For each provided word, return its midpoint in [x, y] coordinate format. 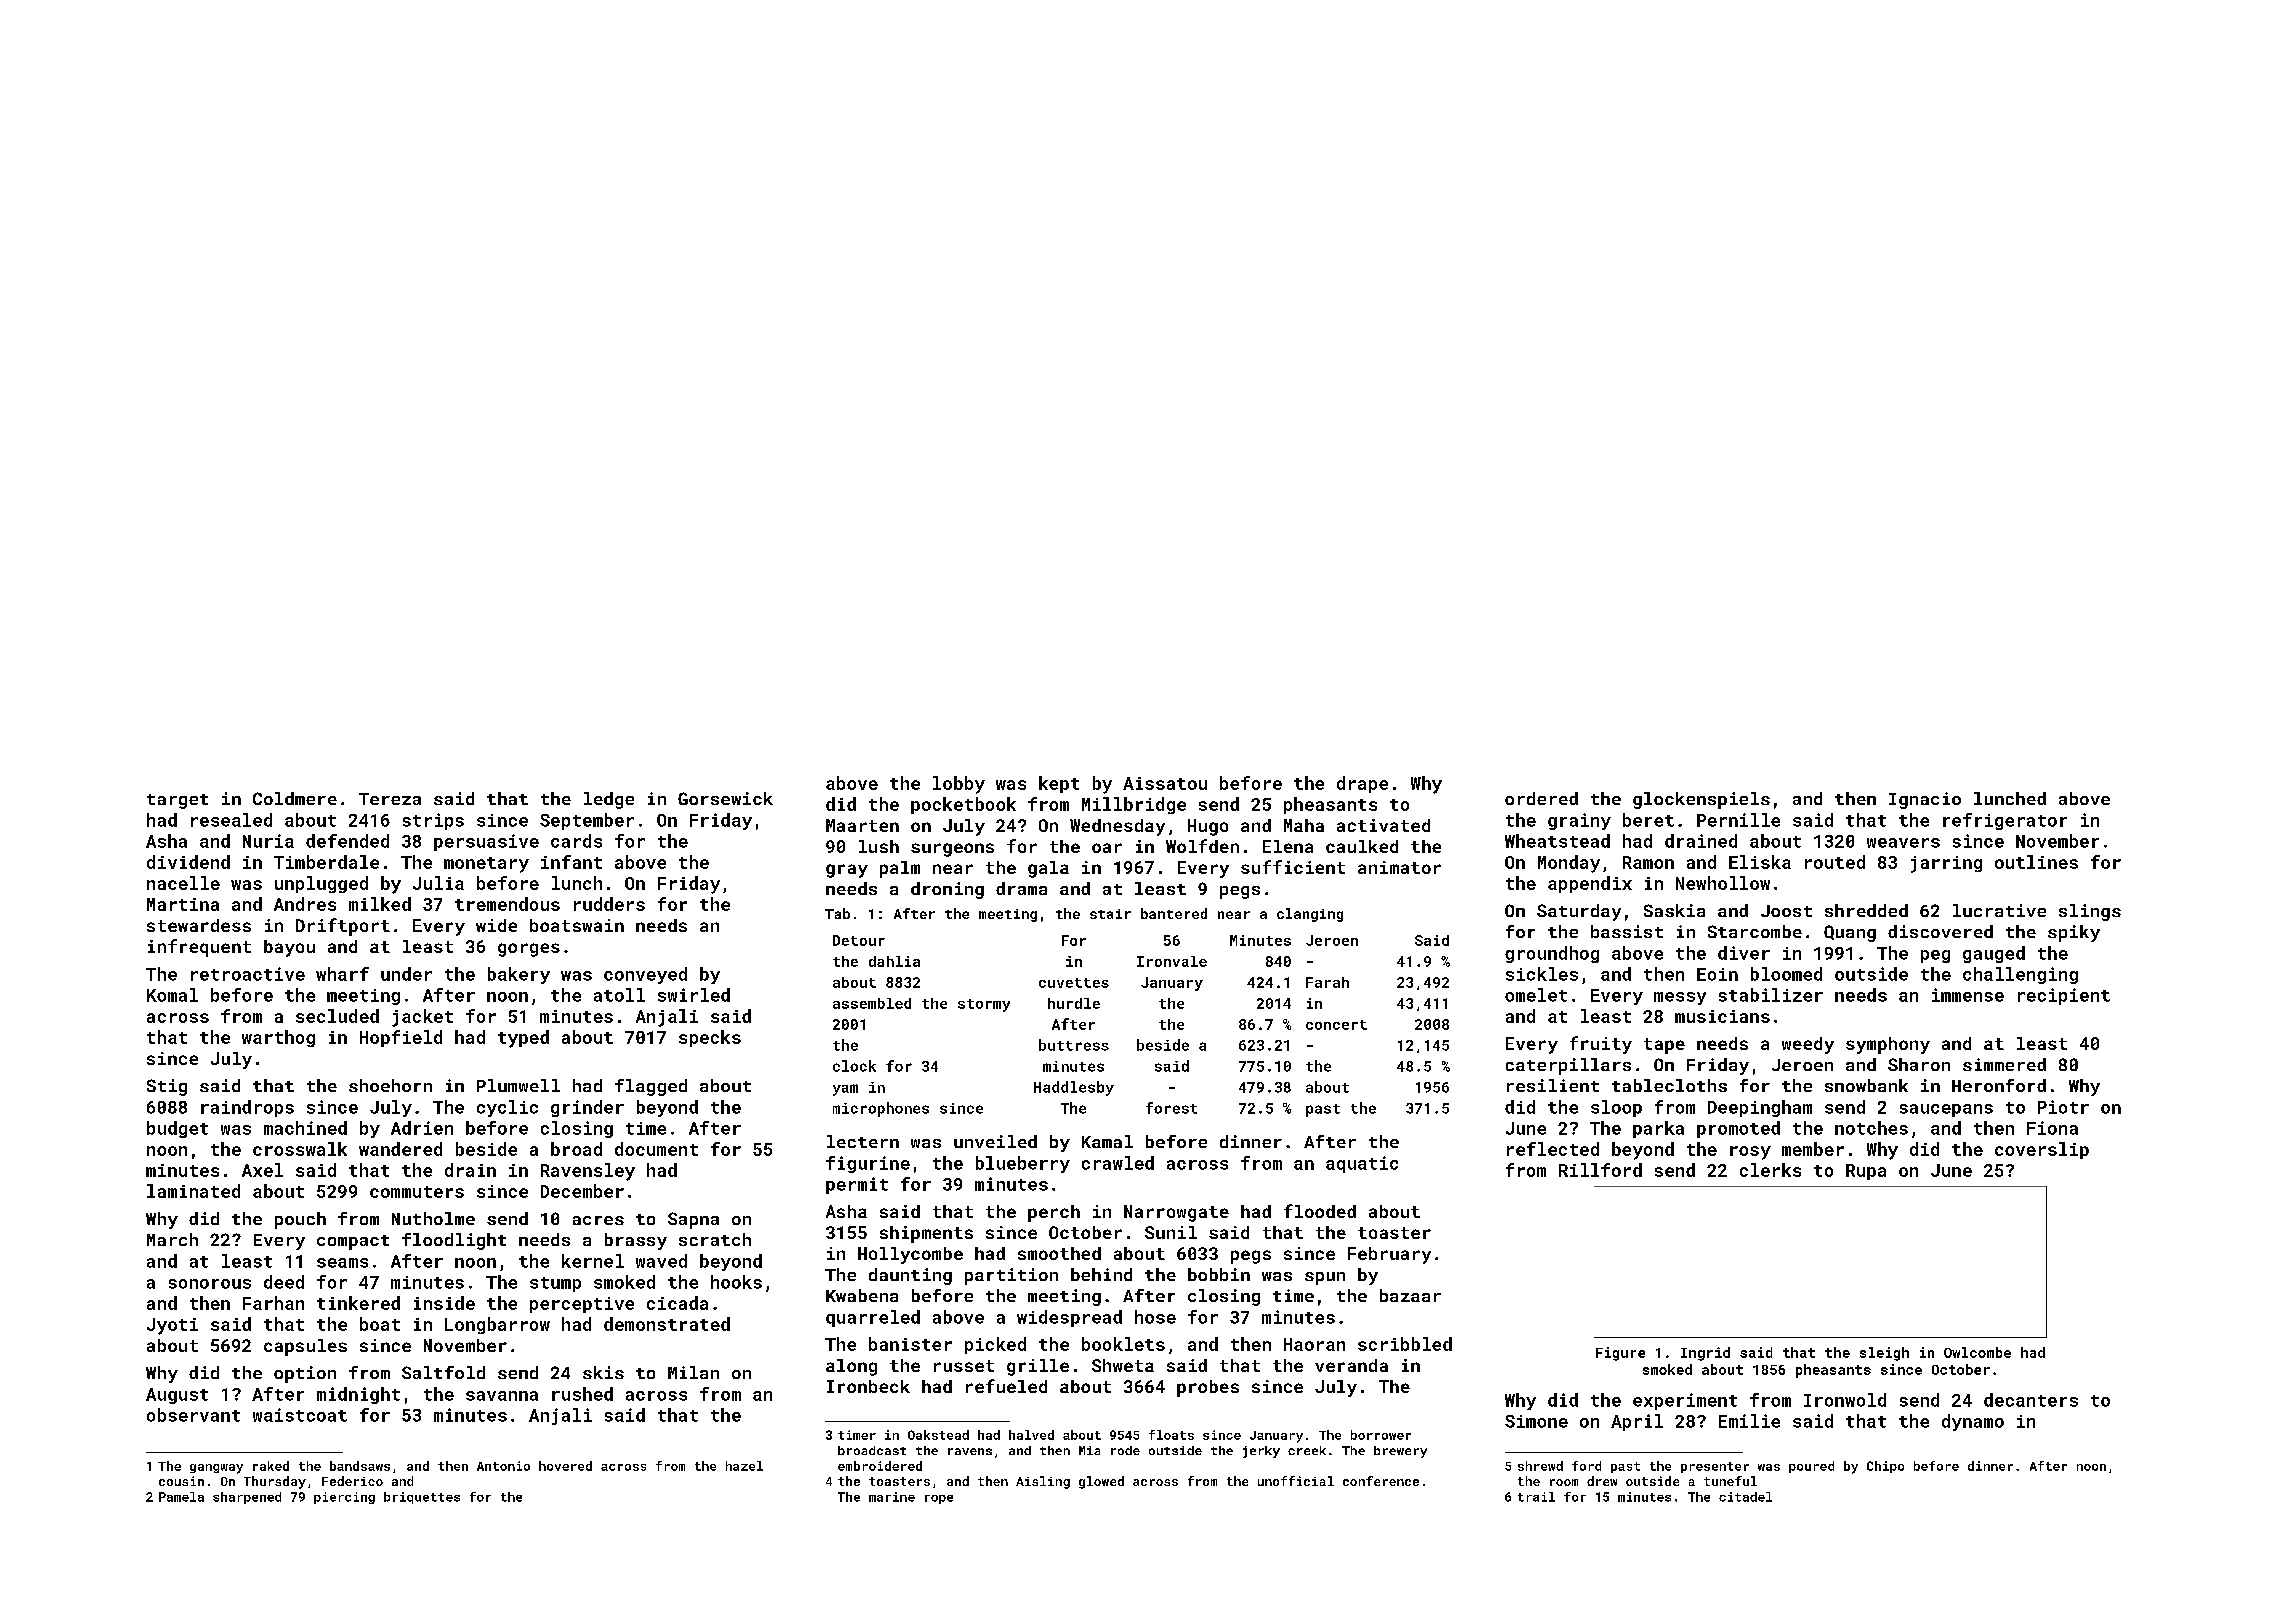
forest [1171, 1108]
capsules [305, 1347]
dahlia [894, 961]
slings [2090, 912]
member [1813, 1149]
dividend [188, 862]
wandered [400, 1149]
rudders [609, 904]
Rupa [1866, 1172]
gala [1048, 869]
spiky [2074, 933]
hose [1155, 1317]
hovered [565, 1466]
